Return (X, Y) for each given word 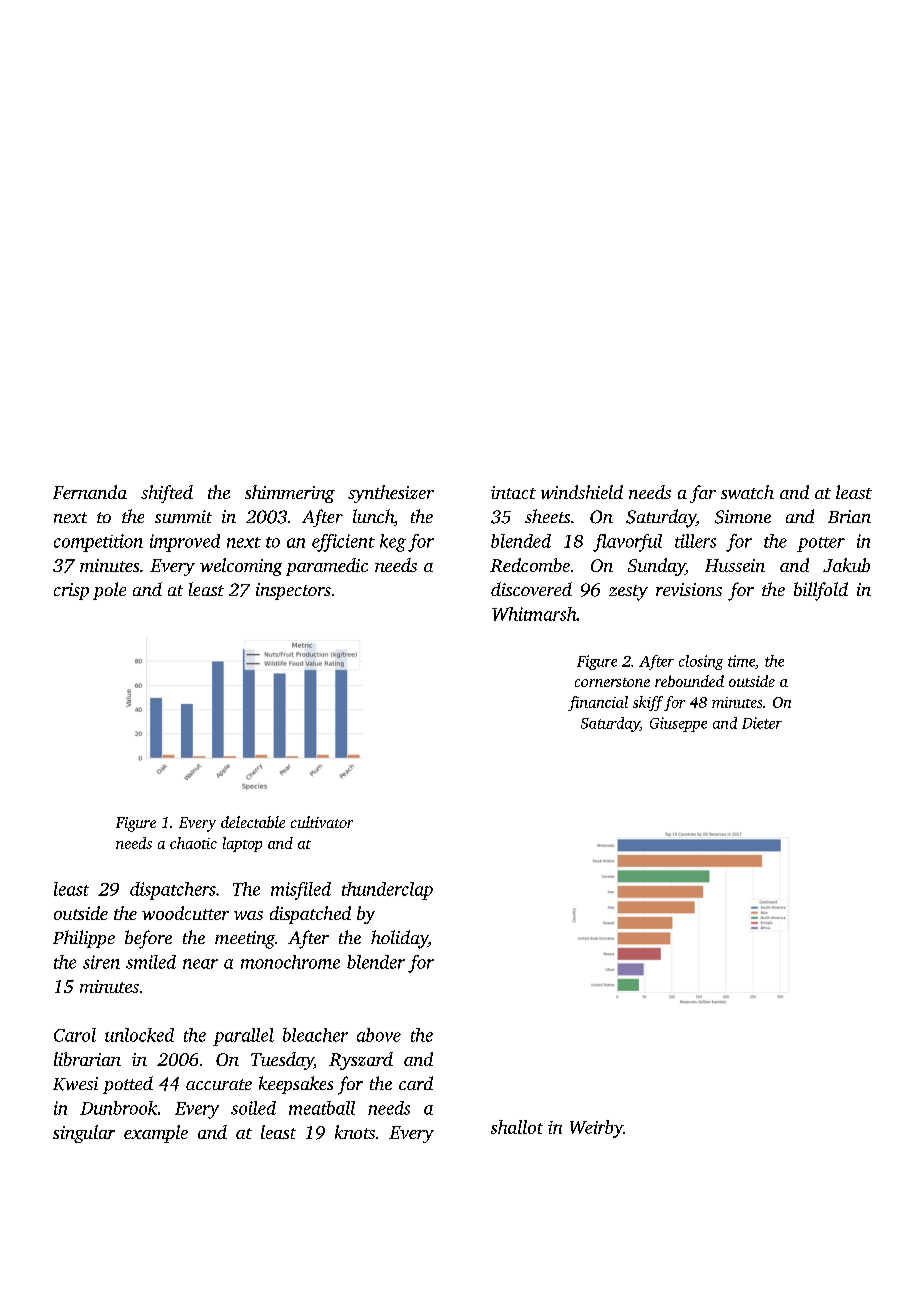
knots (355, 1132)
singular (84, 1134)
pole (109, 591)
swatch (747, 492)
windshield (582, 492)
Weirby (596, 1129)
